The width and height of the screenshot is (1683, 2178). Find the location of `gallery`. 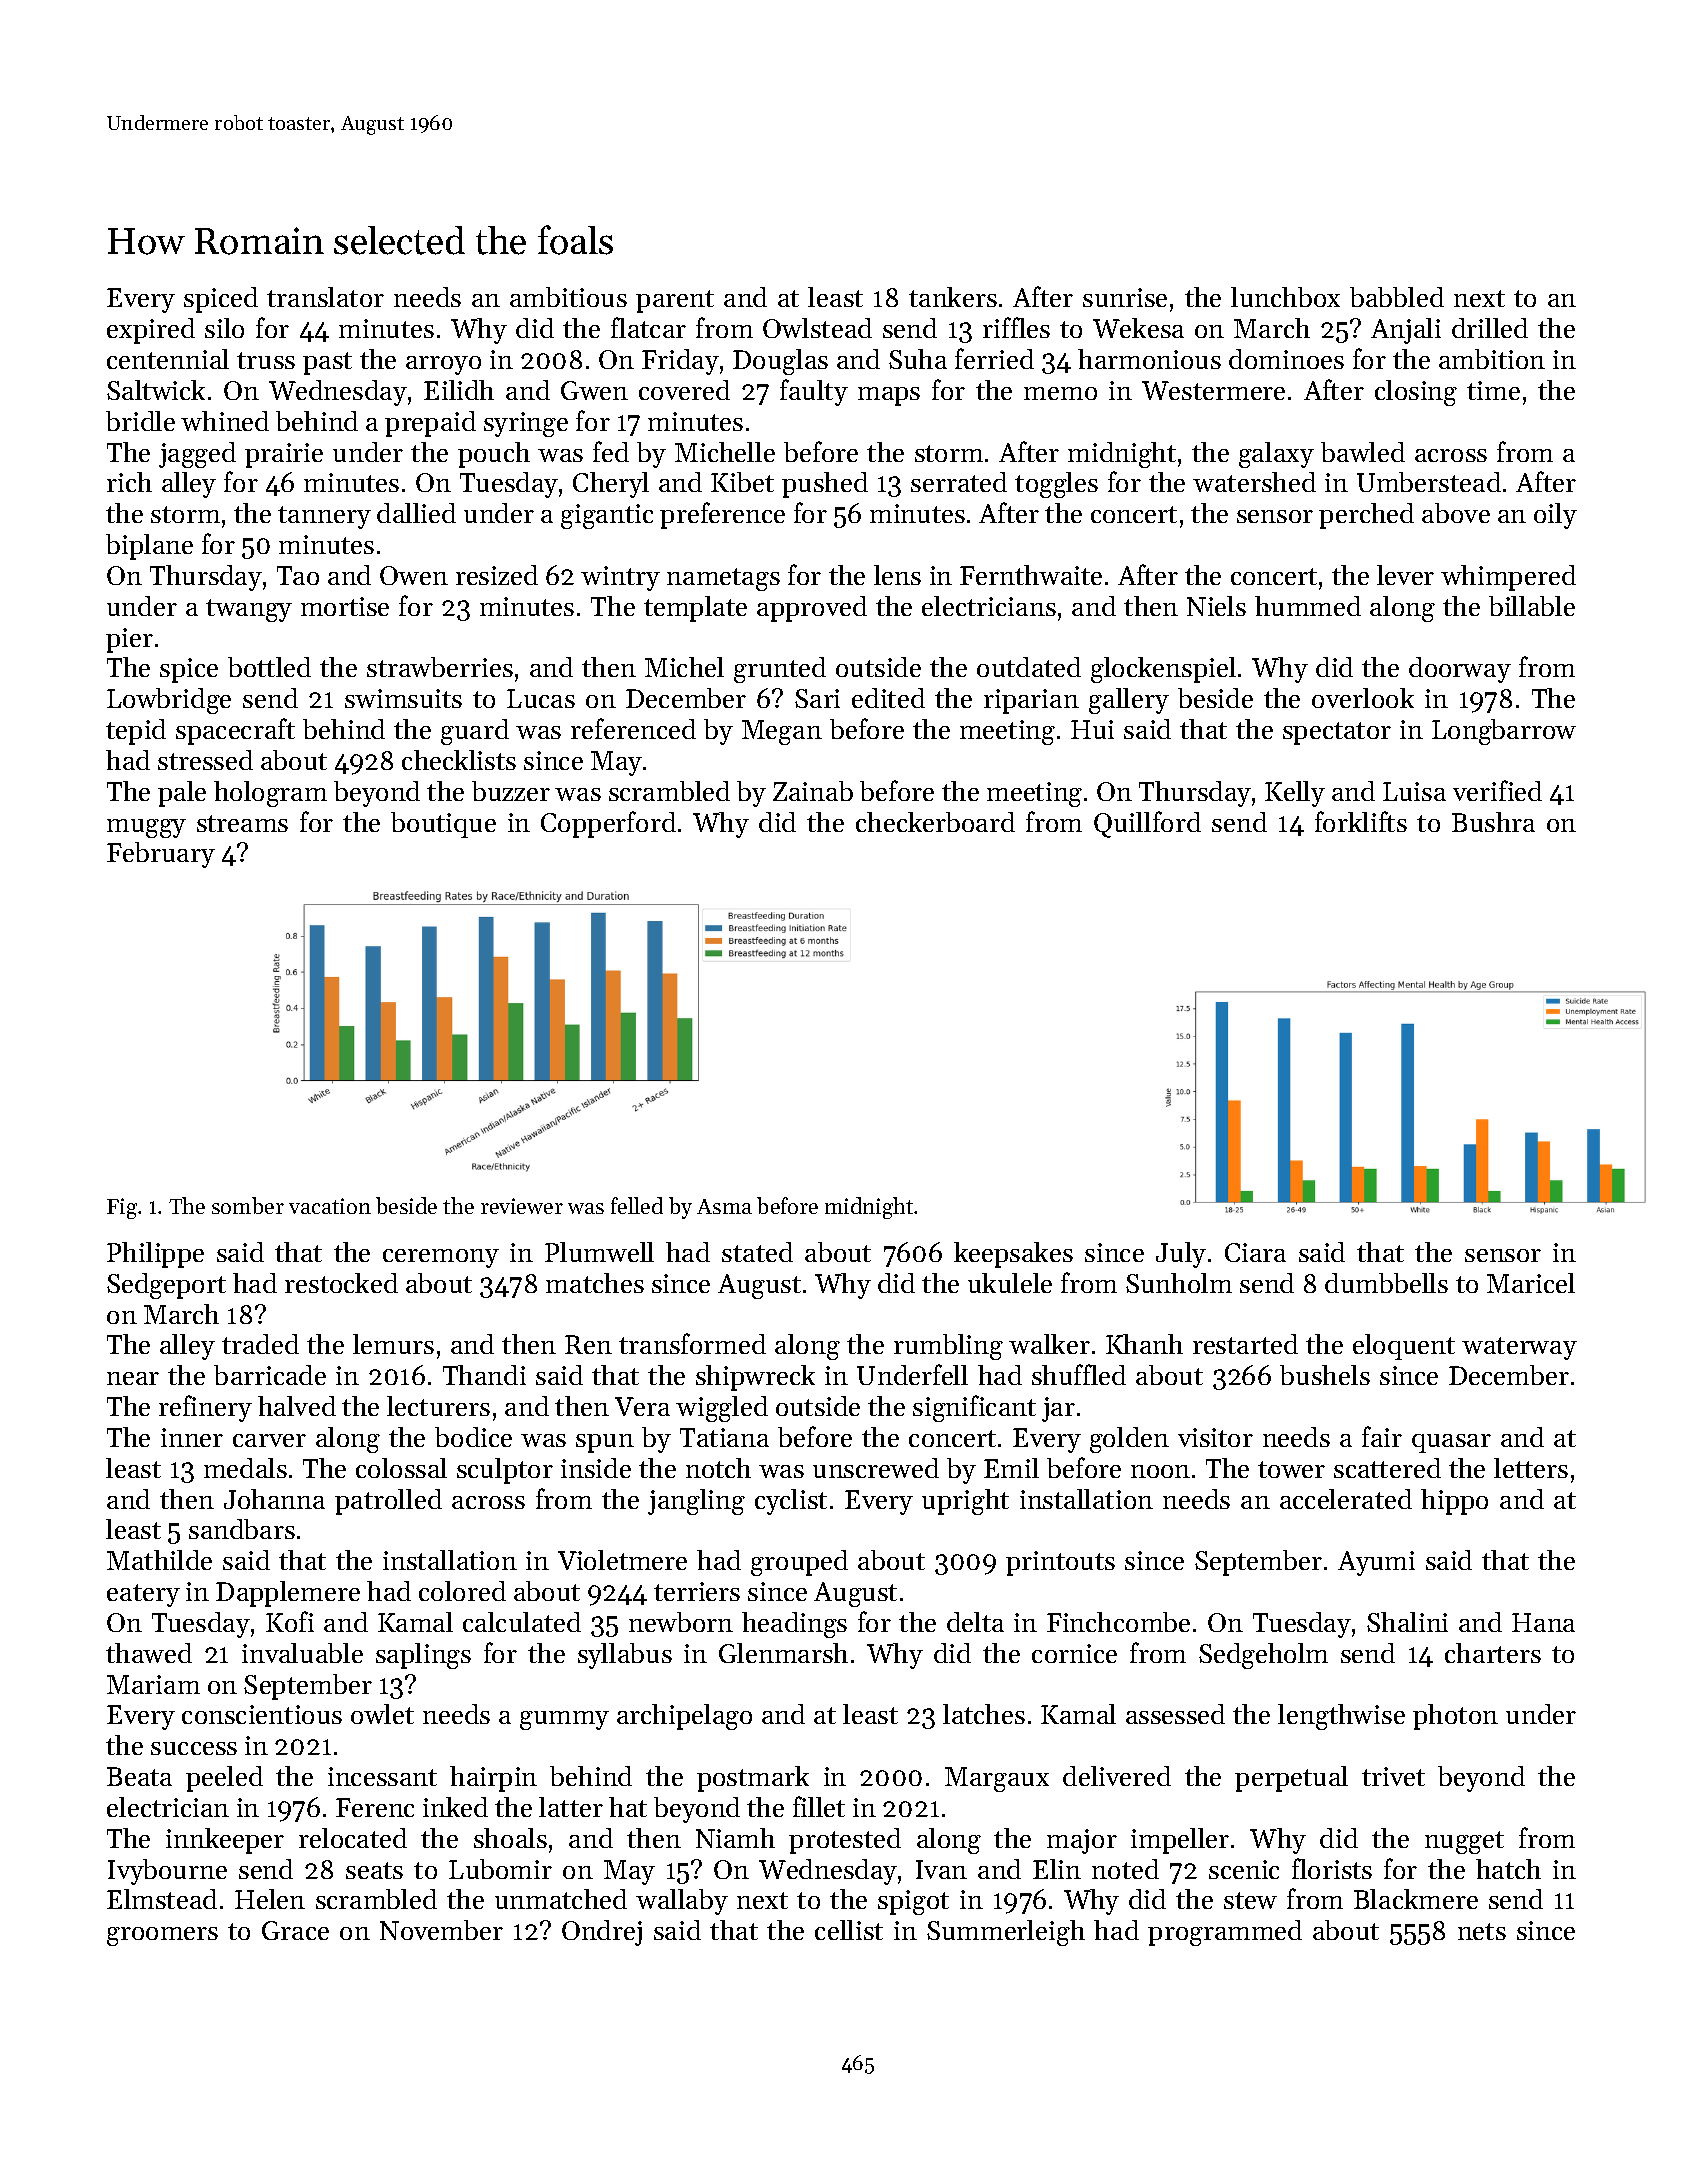

gallery is located at coordinates (1129, 701).
